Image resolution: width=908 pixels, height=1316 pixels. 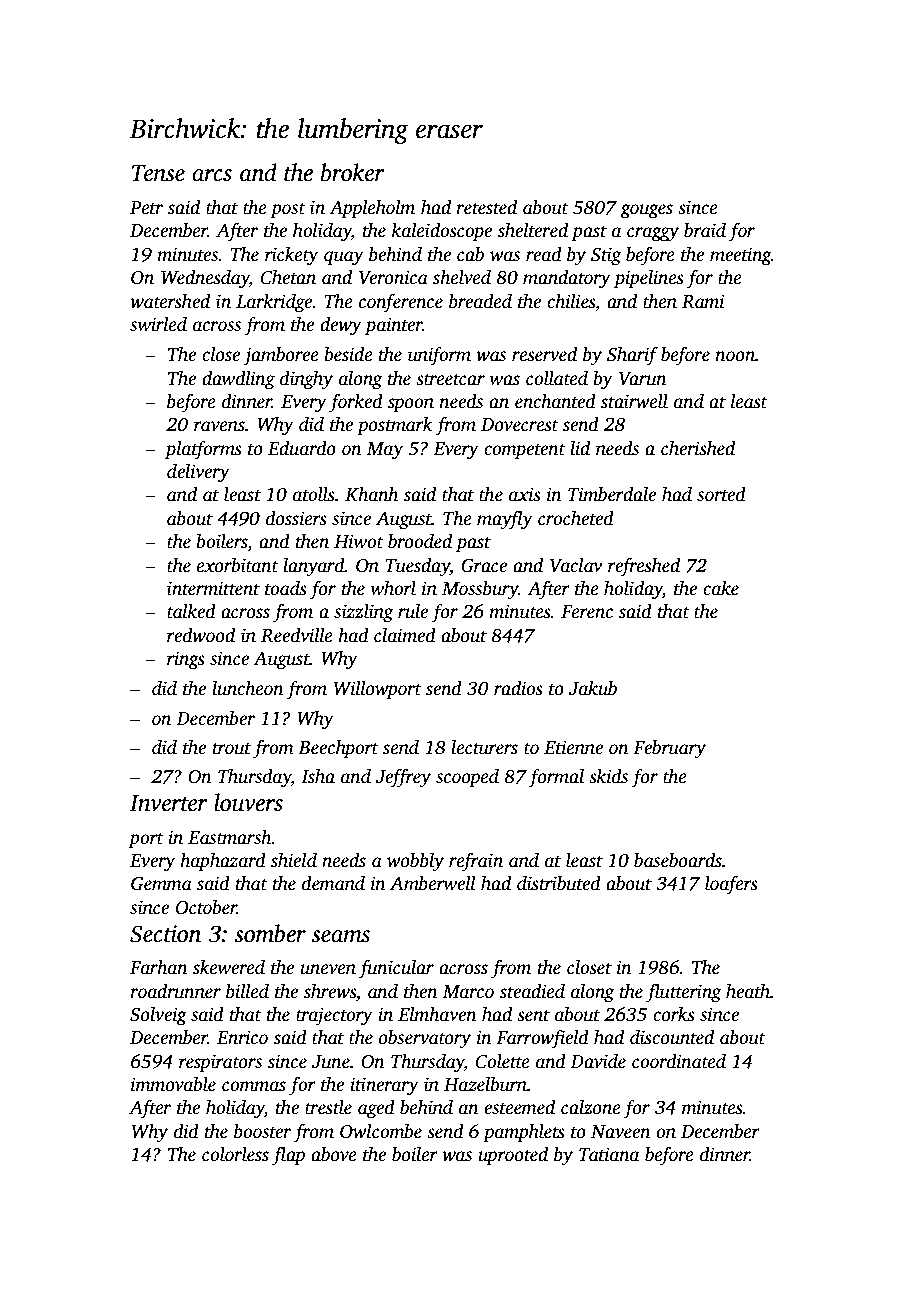 I want to click on exorbitant, so click(x=238, y=565).
